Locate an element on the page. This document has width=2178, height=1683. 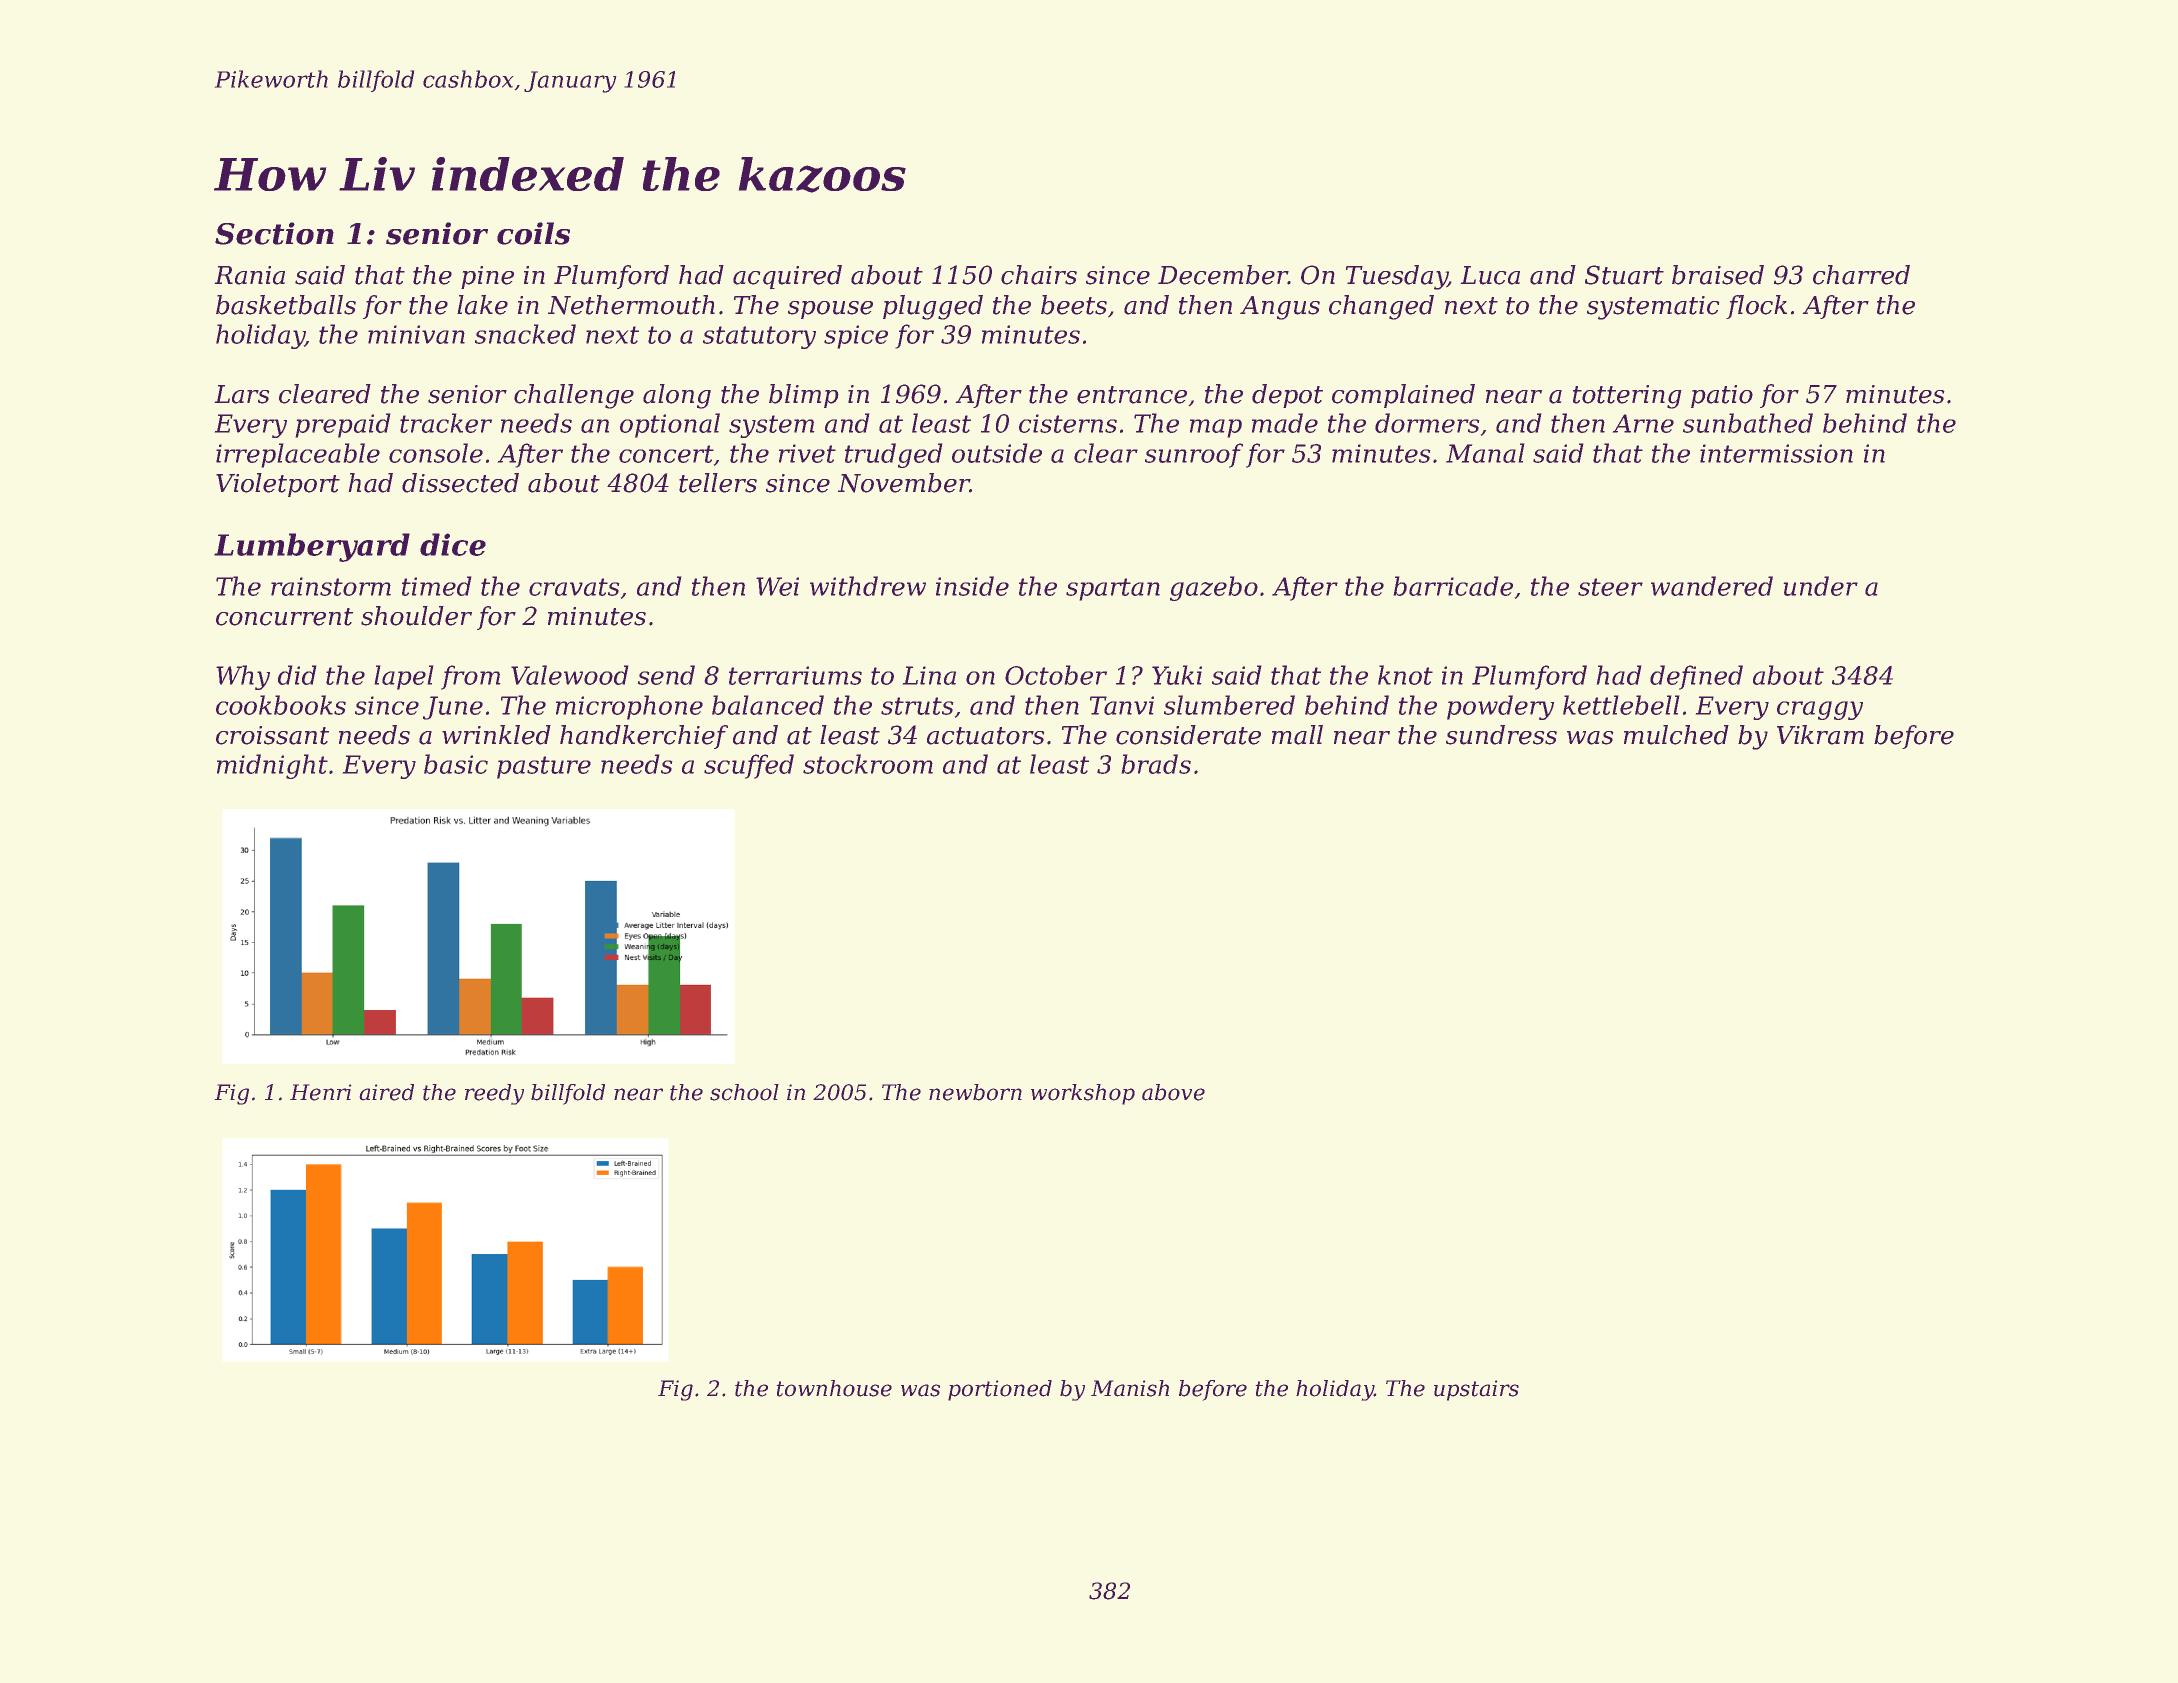
above is located at coordinates (1173, 1092).
